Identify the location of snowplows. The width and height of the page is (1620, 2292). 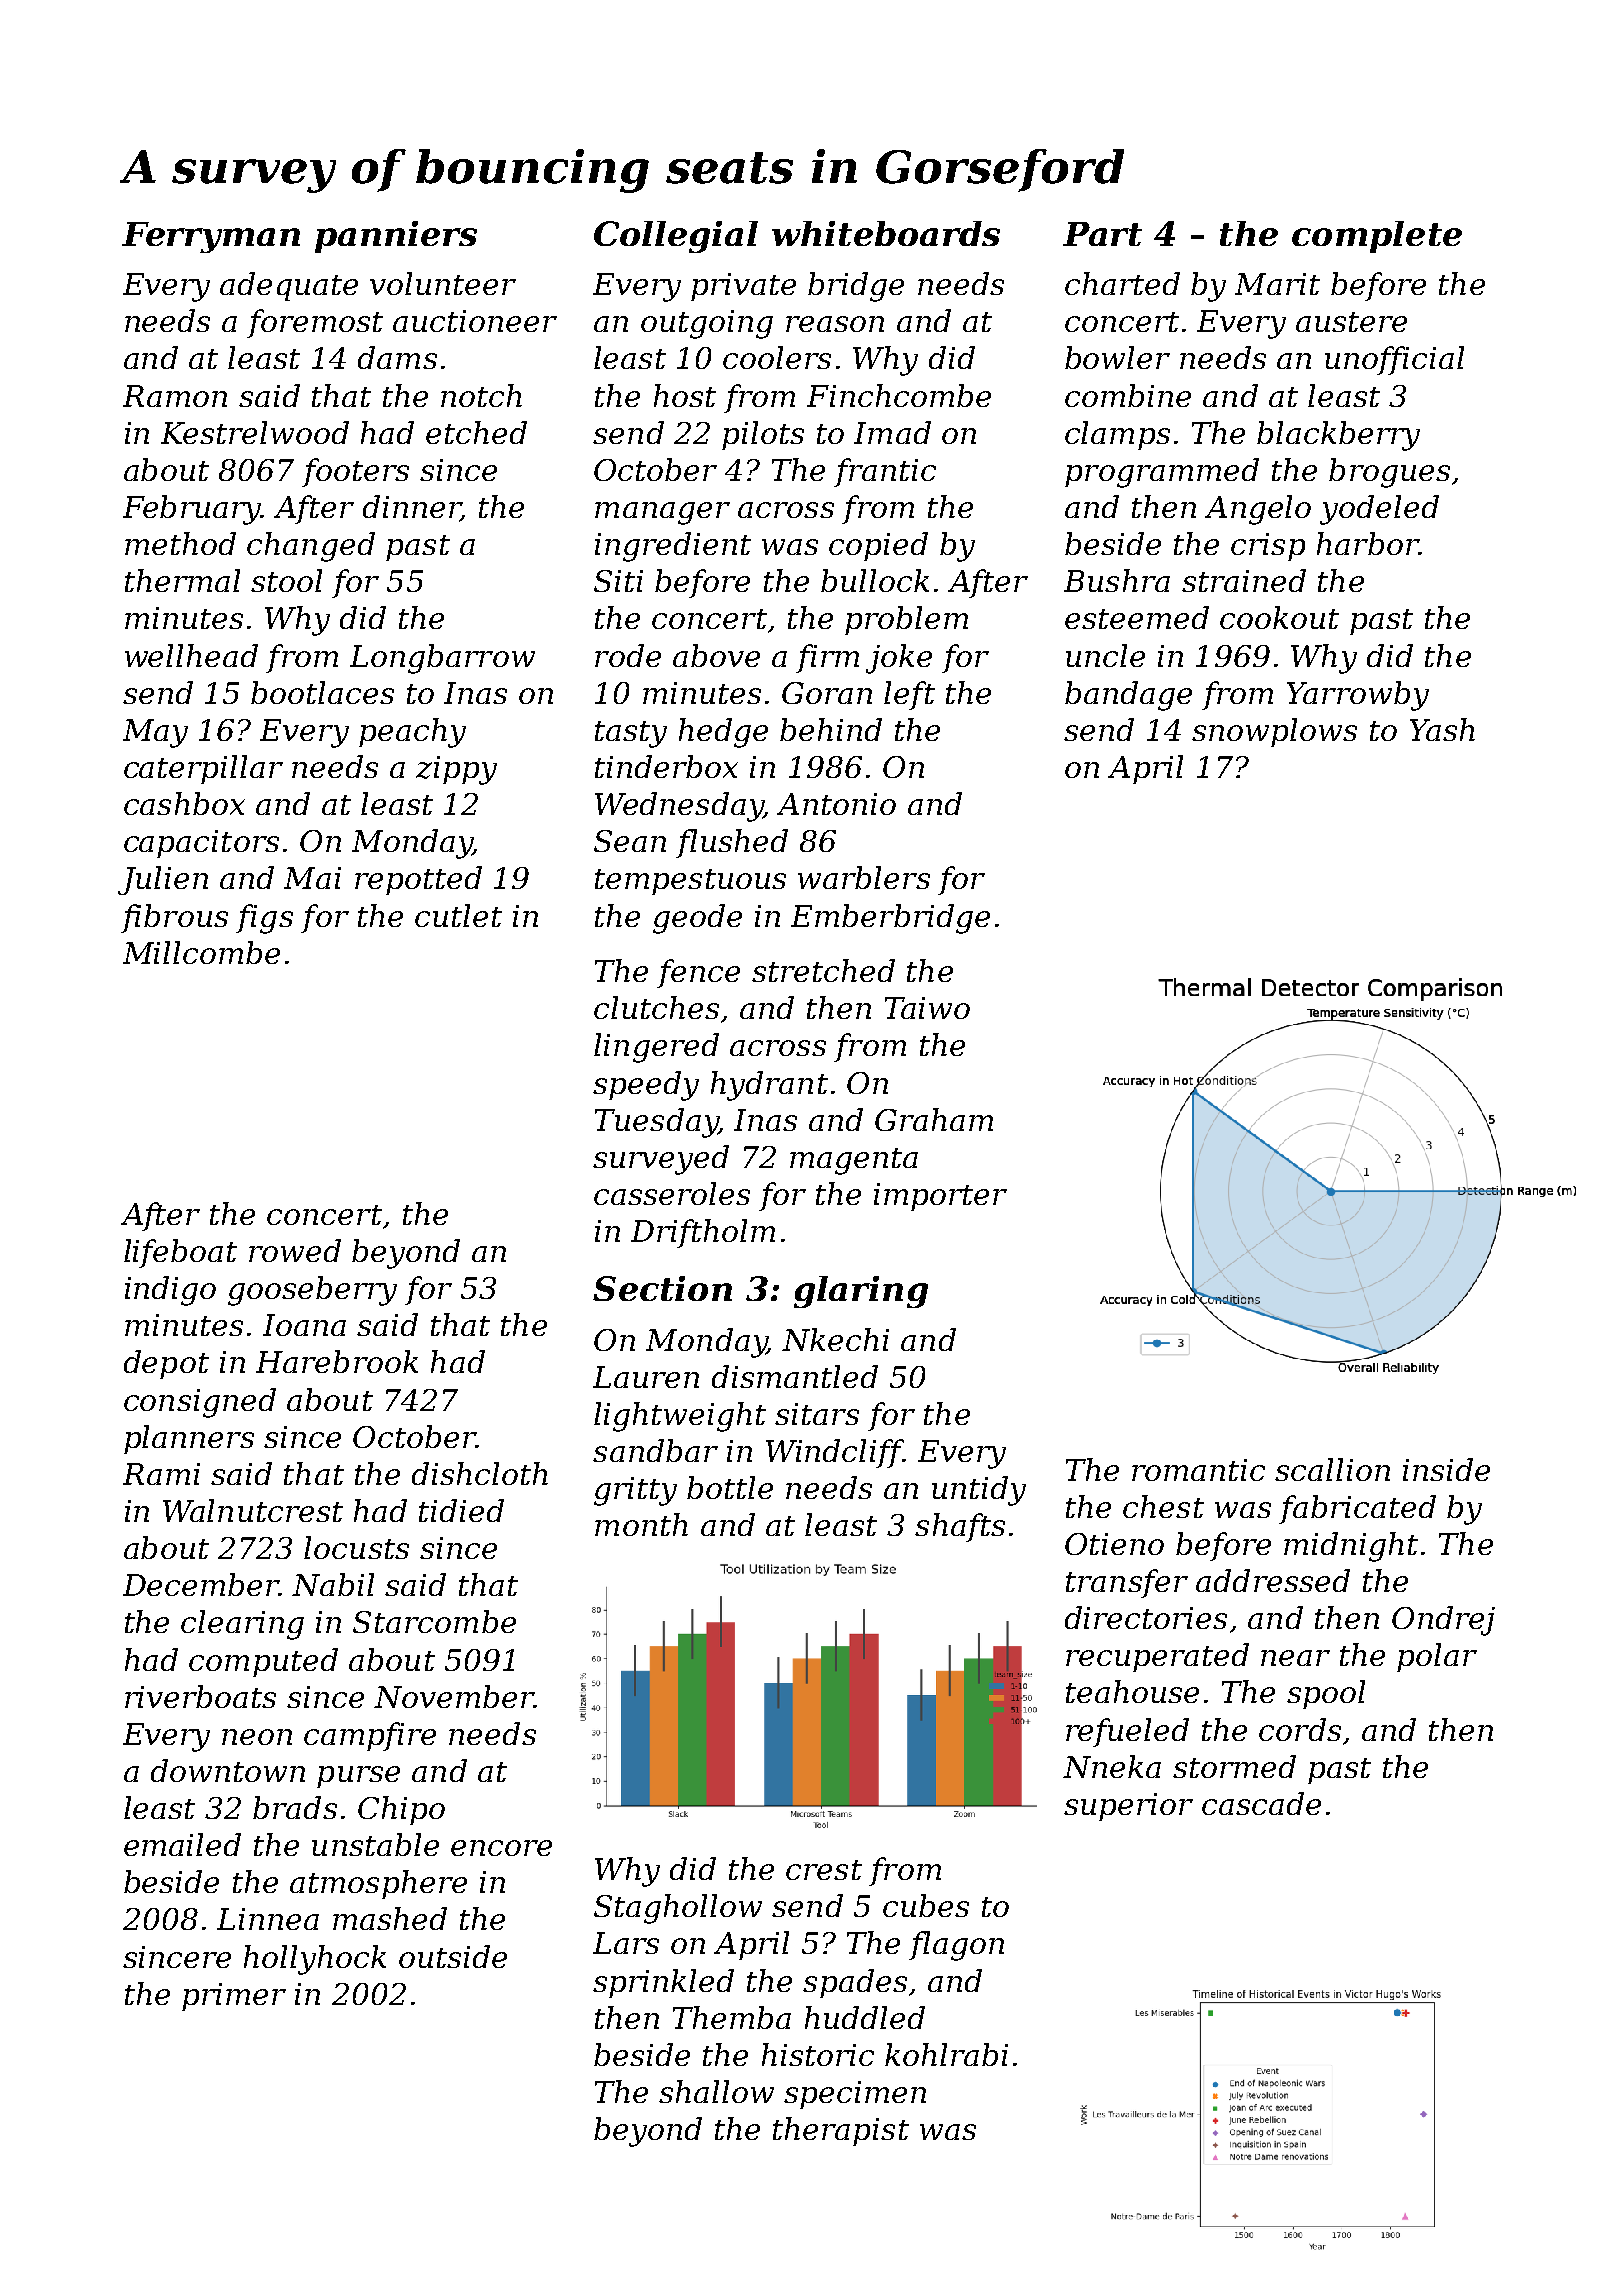
(1274, 732).
